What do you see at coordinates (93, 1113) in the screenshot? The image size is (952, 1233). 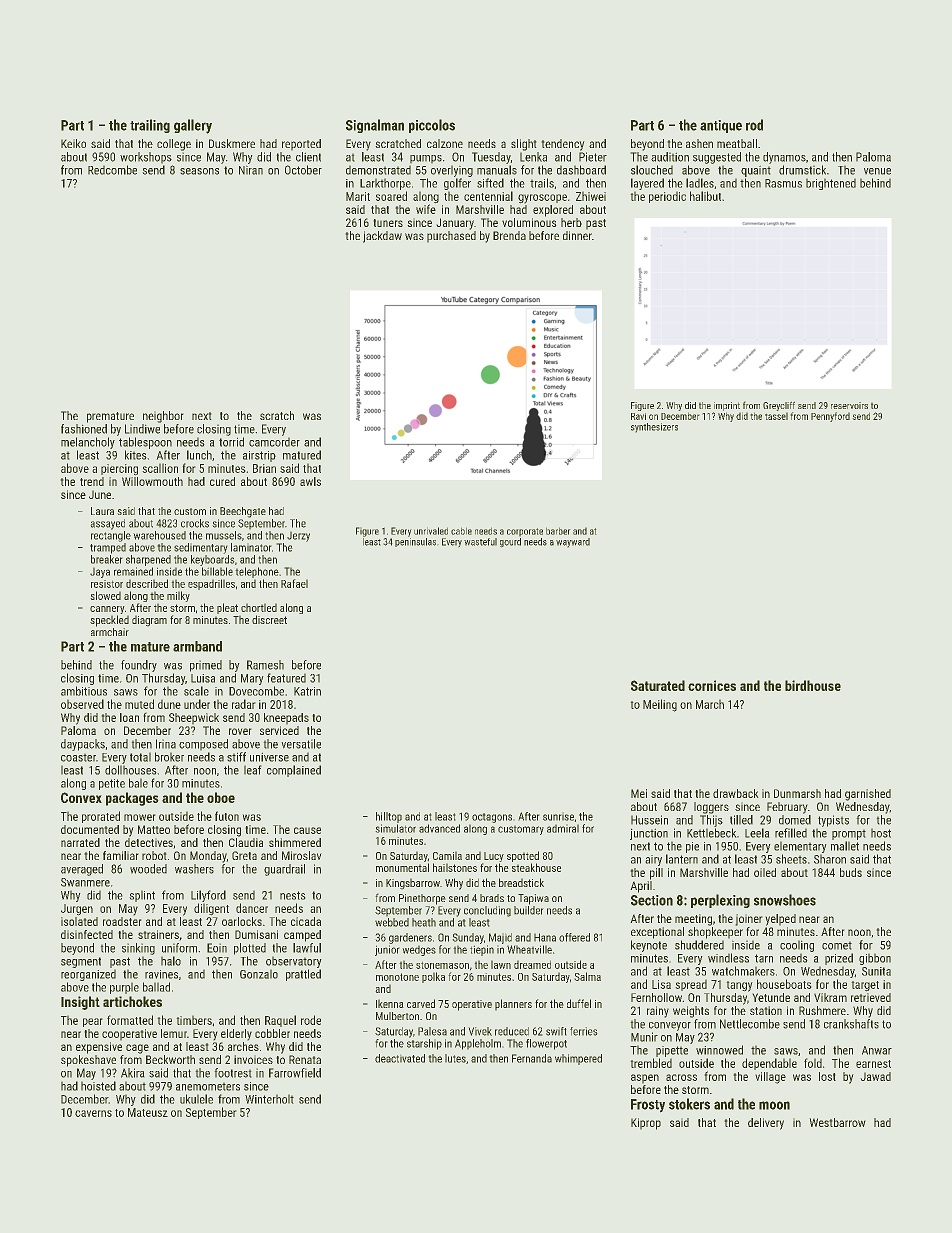 I see `caverns` at bounding box center [93, 1113].
